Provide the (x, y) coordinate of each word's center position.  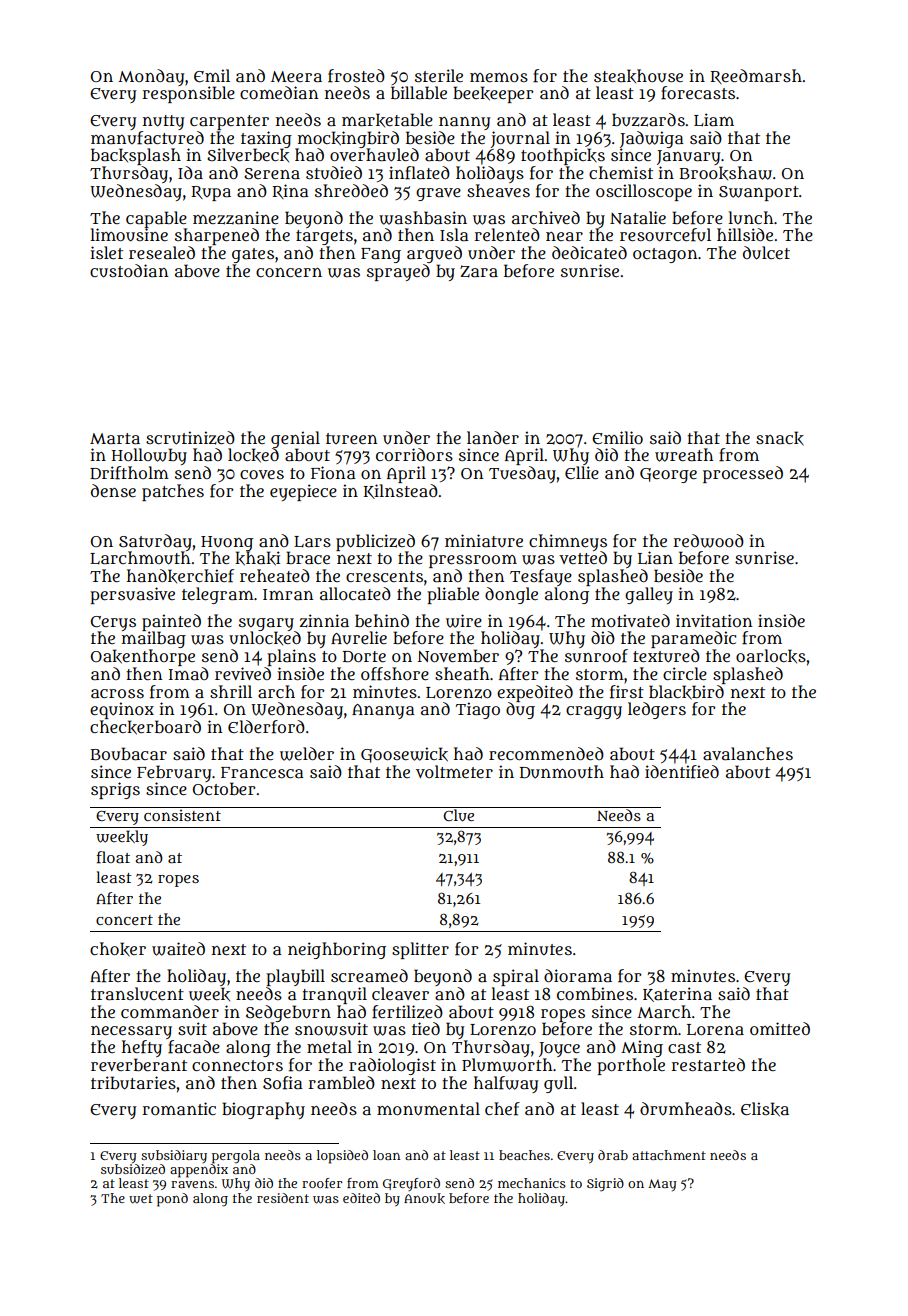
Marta (115, 439)
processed (743, 474)
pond (172, 1200)
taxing (266, 140)
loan (386, 1155)
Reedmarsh (756, 76)
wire (464, 621)
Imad (189, 673)
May (662, 1185)
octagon (665, 255)
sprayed (398, 272)
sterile (439, 75)
